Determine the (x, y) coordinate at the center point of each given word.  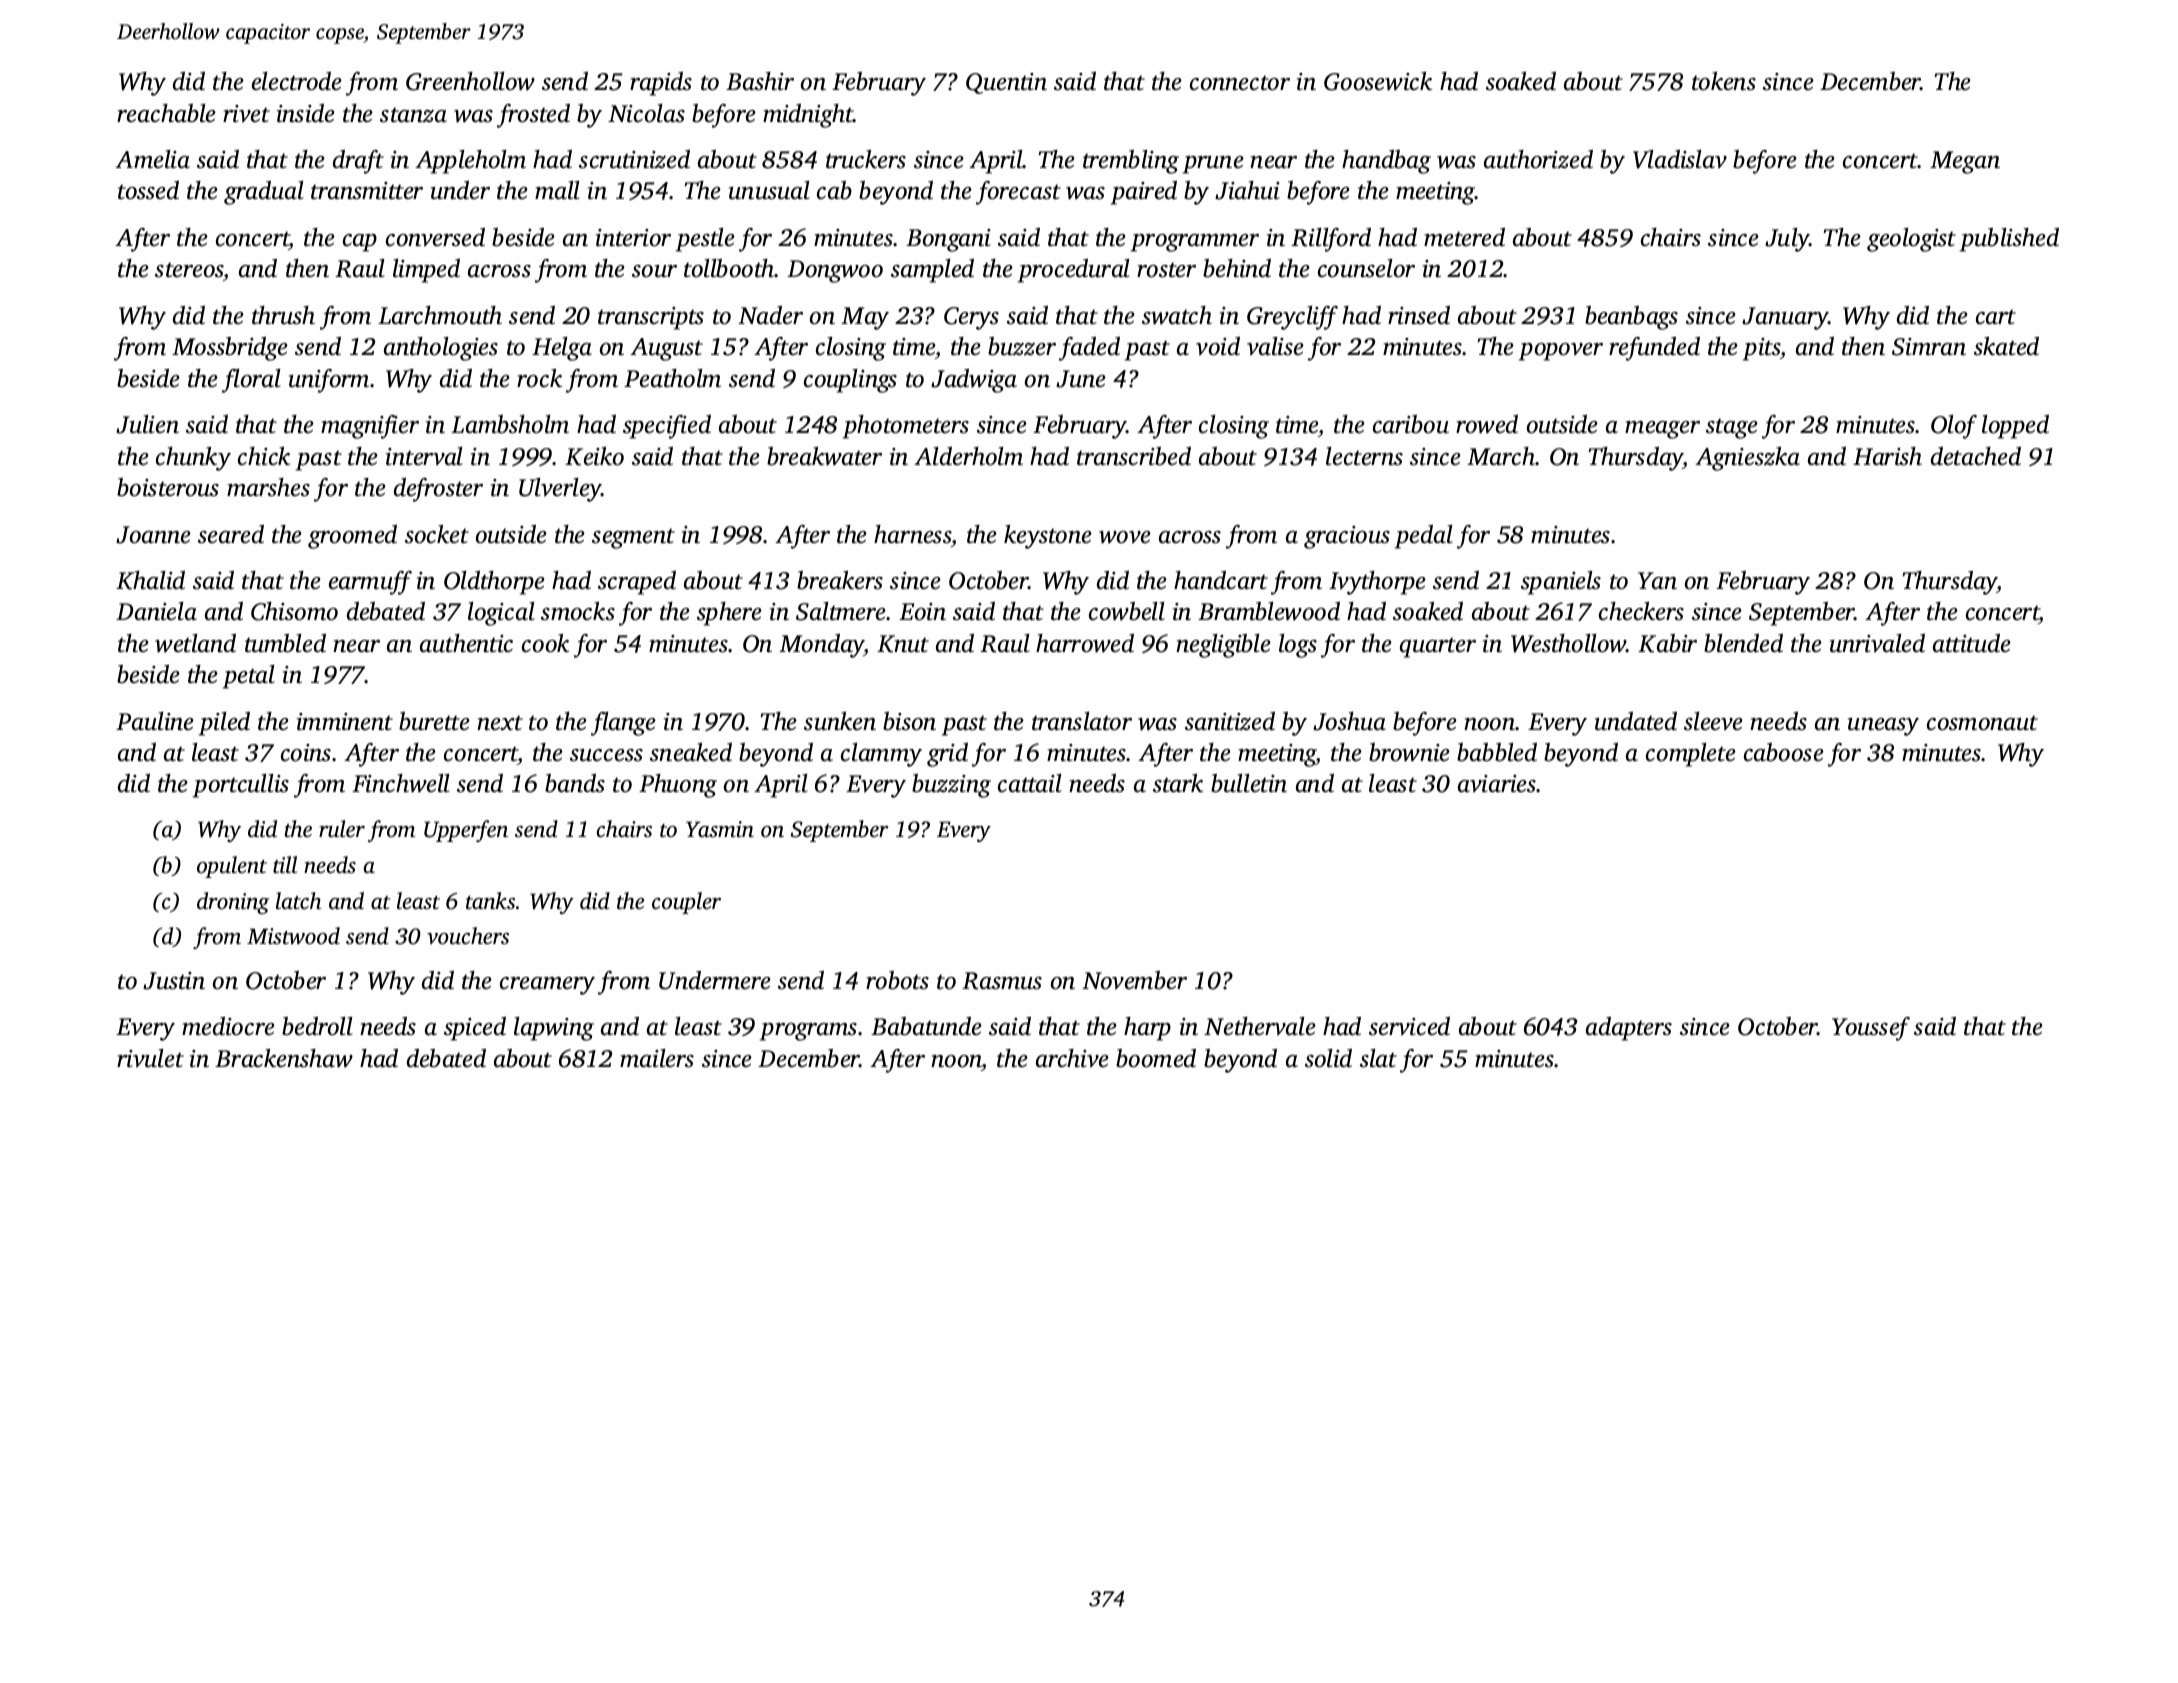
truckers (866, 159)
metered (1464, 237)
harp (1147, 1029)
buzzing (951, 786)
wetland (195, 643)
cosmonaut (1982, 723)
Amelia (152, 159)
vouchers (468, 936)
